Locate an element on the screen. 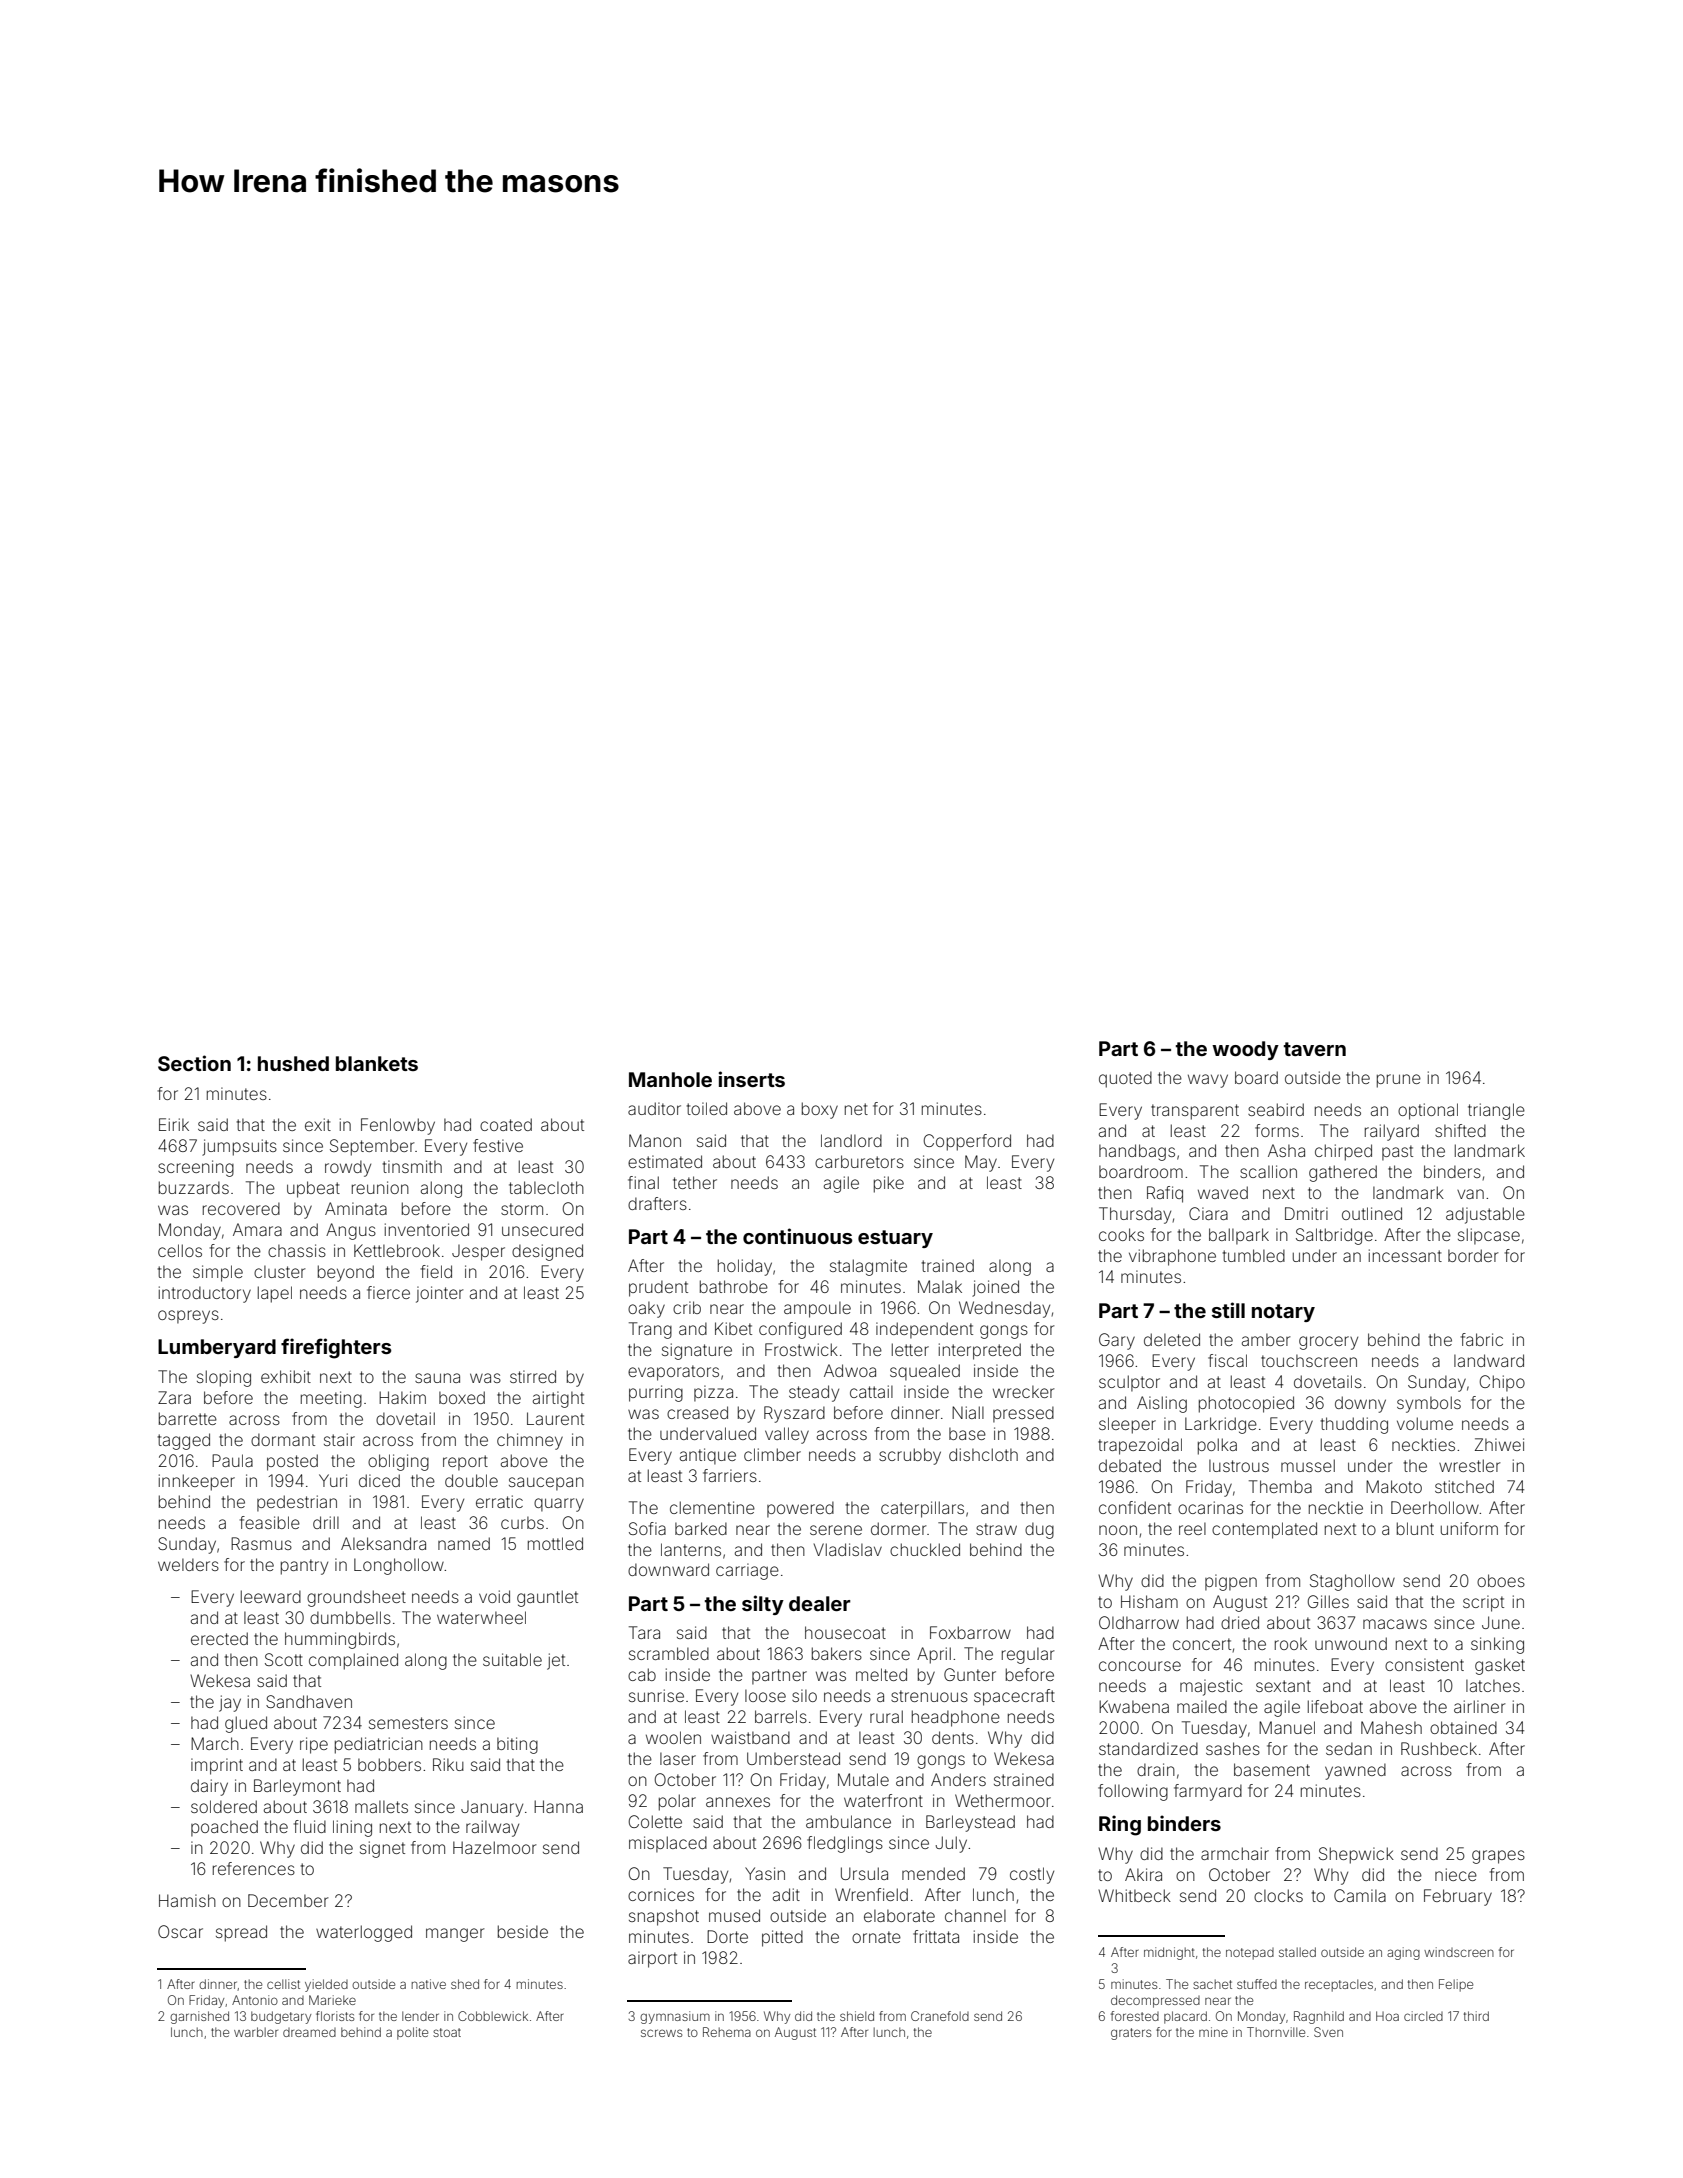  Paula is located at coordinates (232, 1460).
